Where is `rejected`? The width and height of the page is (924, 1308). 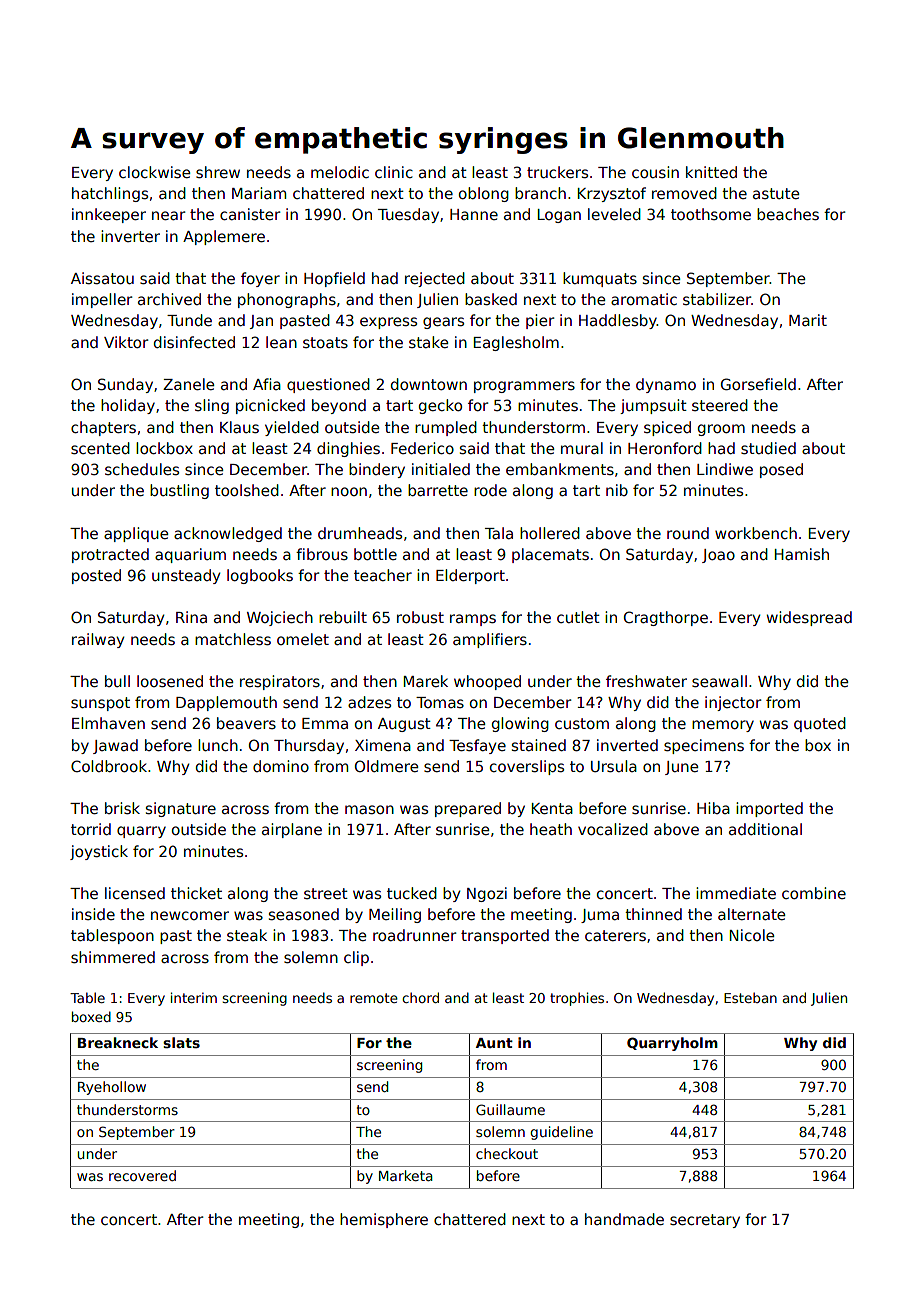 rejected is located at coordinates (435, 279).
